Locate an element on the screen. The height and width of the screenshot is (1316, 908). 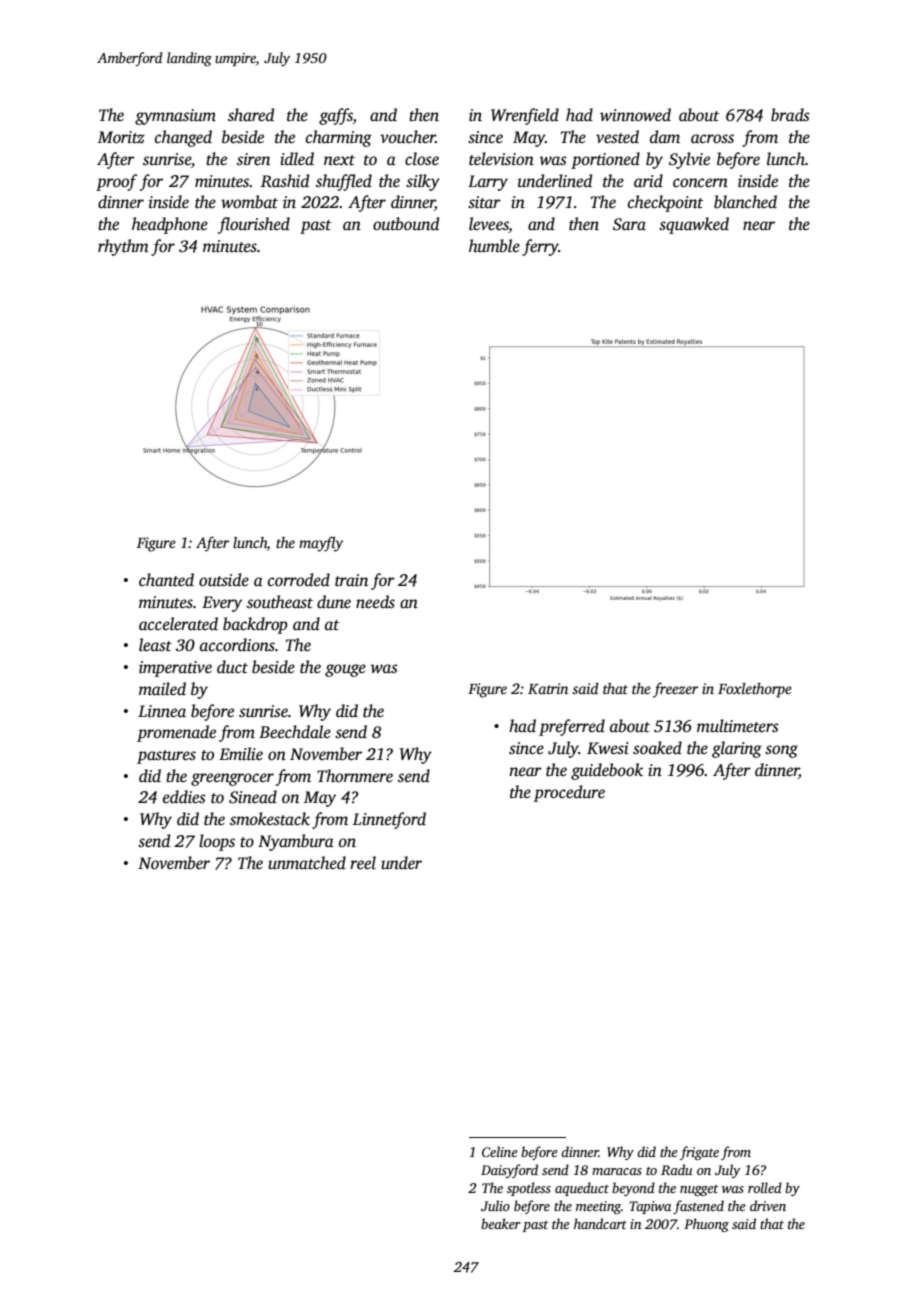
winnowed is located at coordinates (635, 115).
